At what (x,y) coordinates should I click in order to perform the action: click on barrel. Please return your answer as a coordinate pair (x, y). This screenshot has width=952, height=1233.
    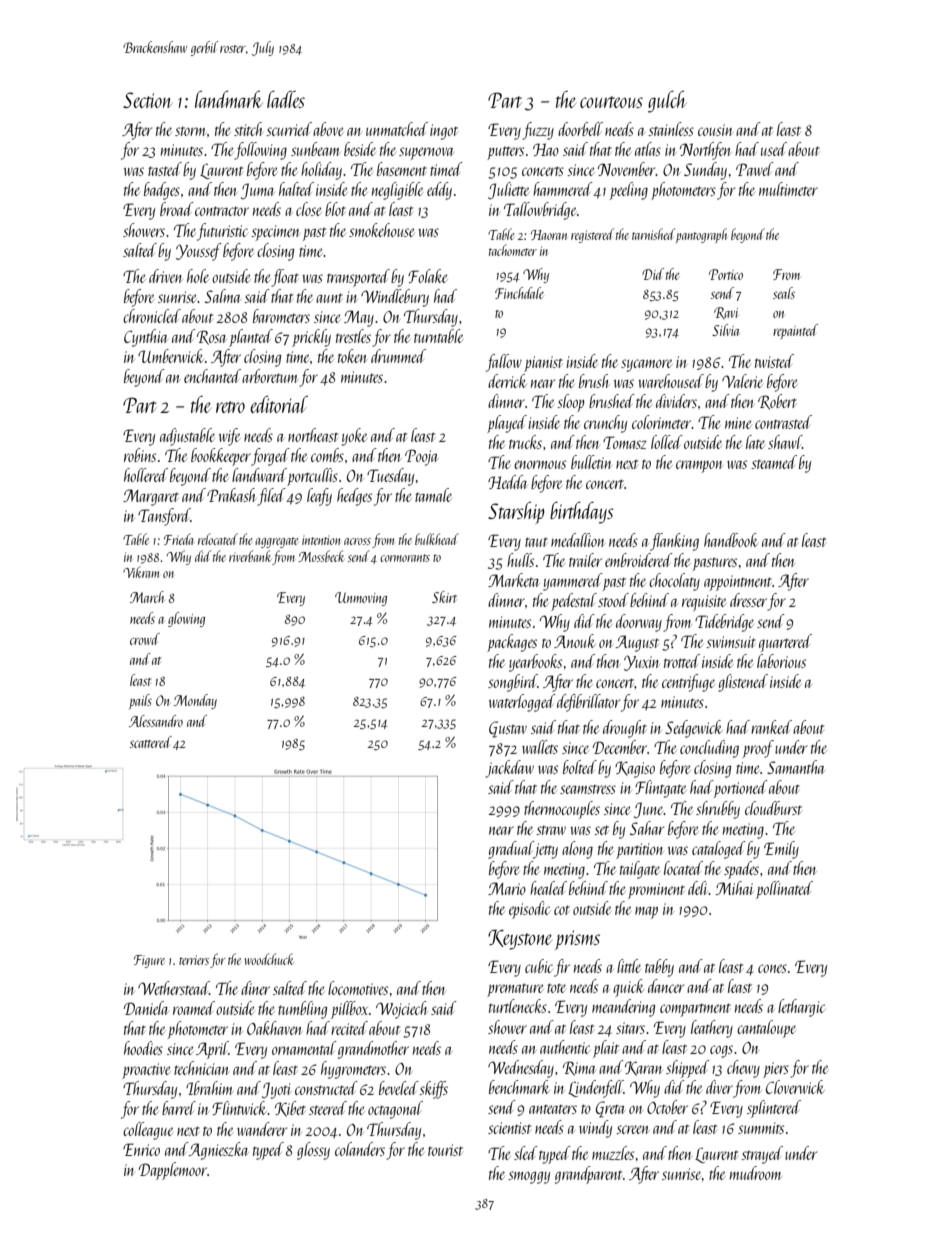
    Looking at the image, I should click on (179, 1108).
